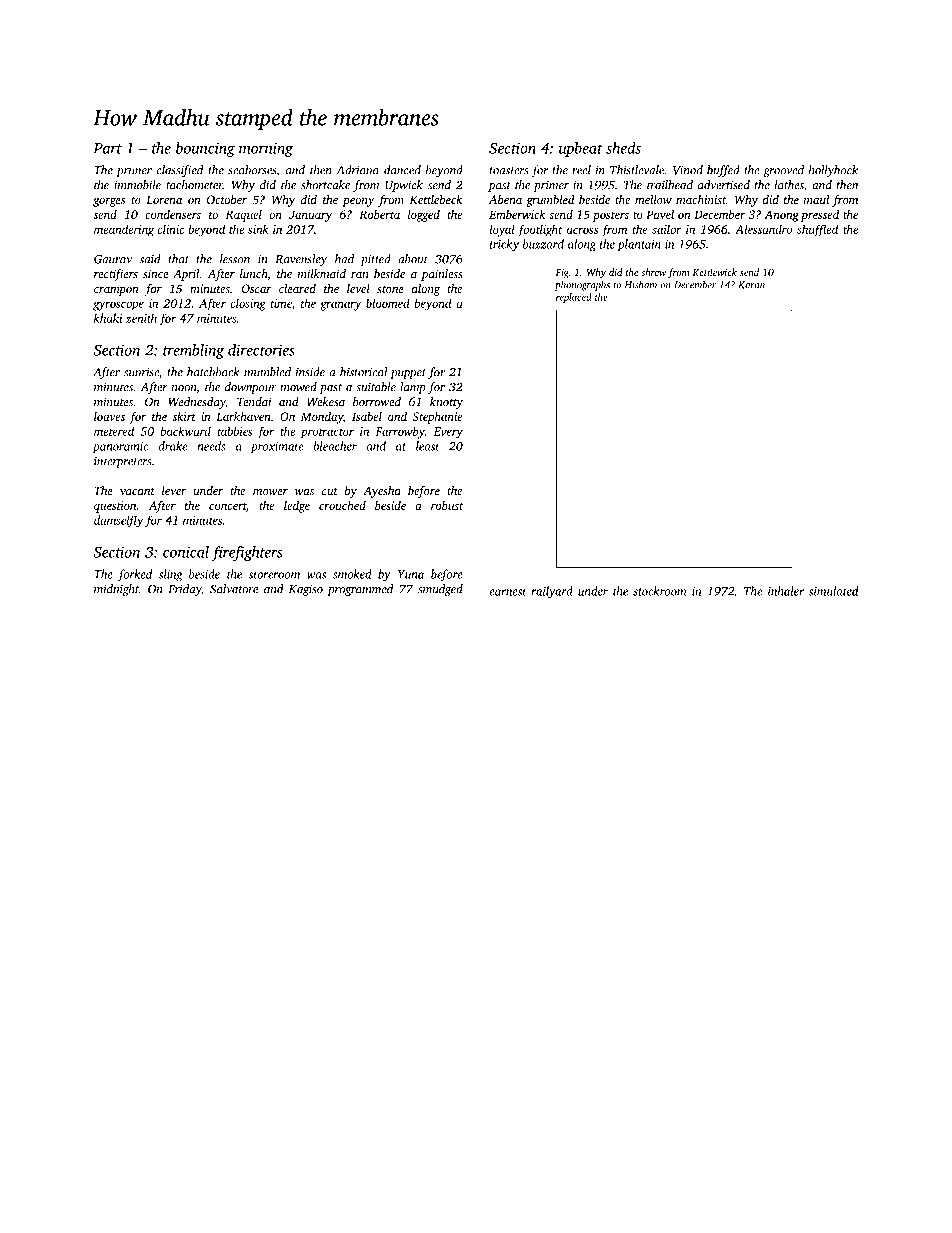  Describe the element at coordinates (120, 447) in the screenshot. I see `panoramic` at that location.
